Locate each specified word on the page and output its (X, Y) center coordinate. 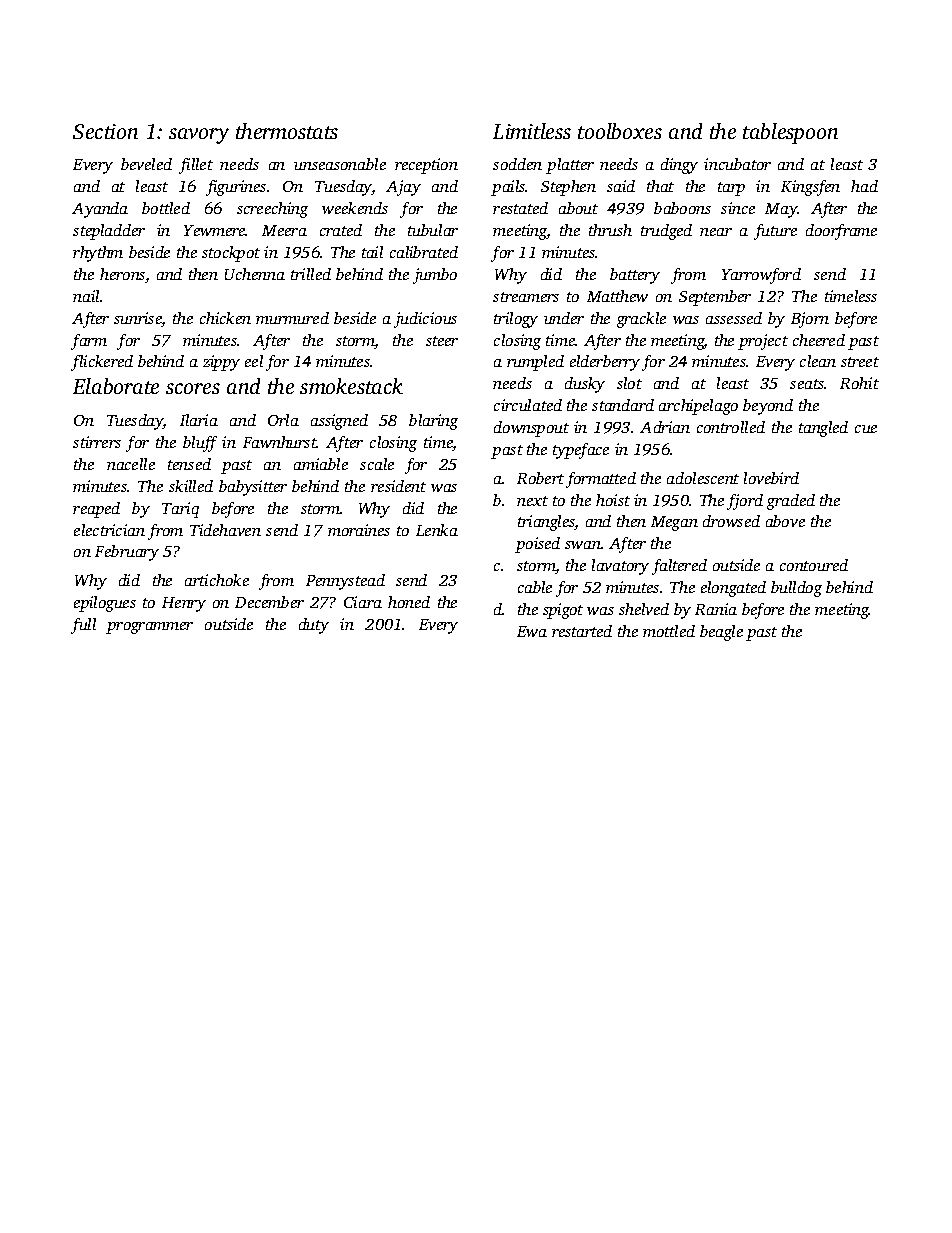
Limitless (532, 131)
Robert (540, 478)
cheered (819, 340)
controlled (731, 427)
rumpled (535, 363)
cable (535, 587)
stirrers (97, 442)
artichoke (217, 580)
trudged (666, 232)
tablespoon (790, 133)
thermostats (287, 131)
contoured (814, 565)
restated (520, 208)
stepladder (109, 232)
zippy (221, 363)
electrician (109, 530)
